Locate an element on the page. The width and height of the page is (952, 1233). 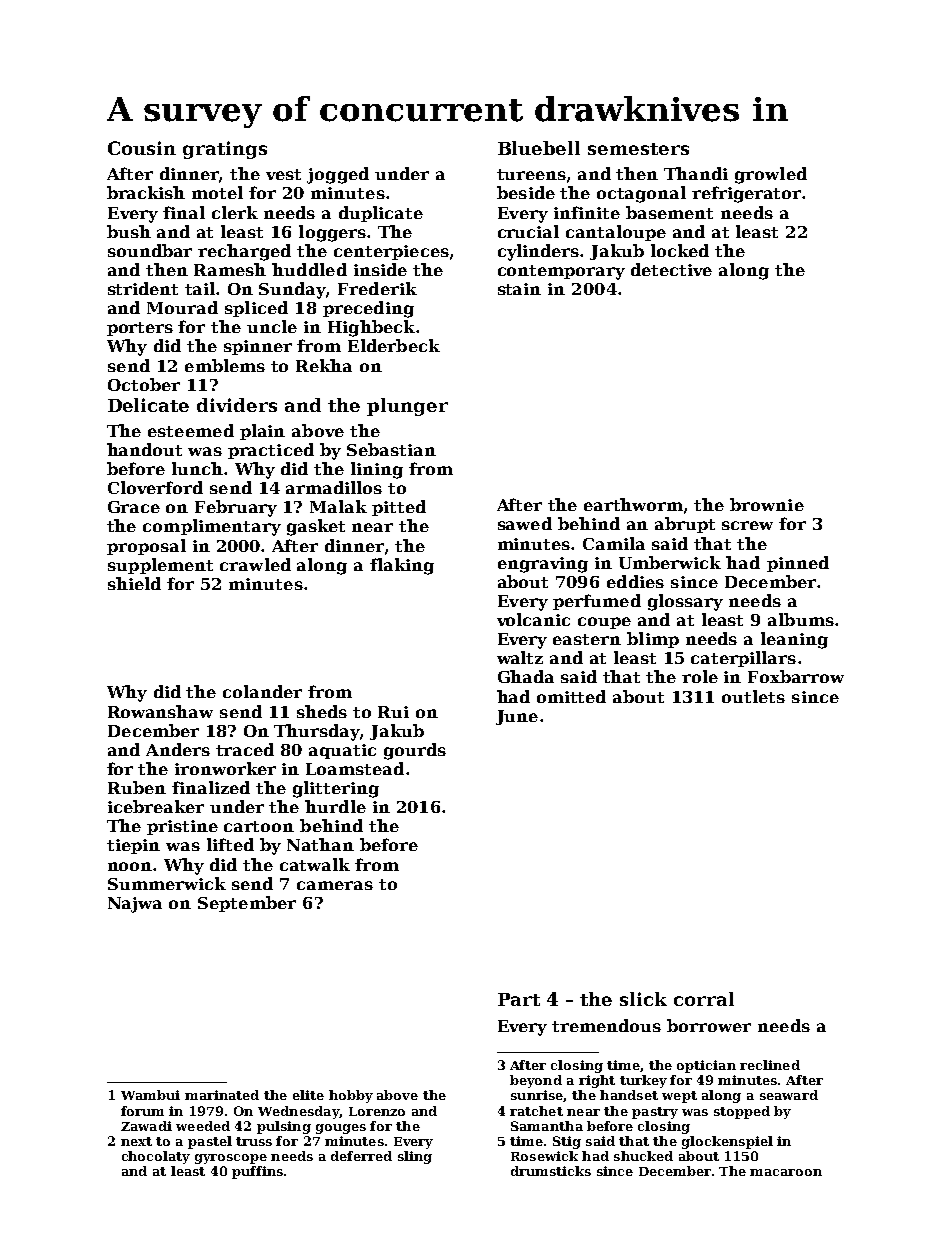
outlets is located at coordinates (753, 696).
